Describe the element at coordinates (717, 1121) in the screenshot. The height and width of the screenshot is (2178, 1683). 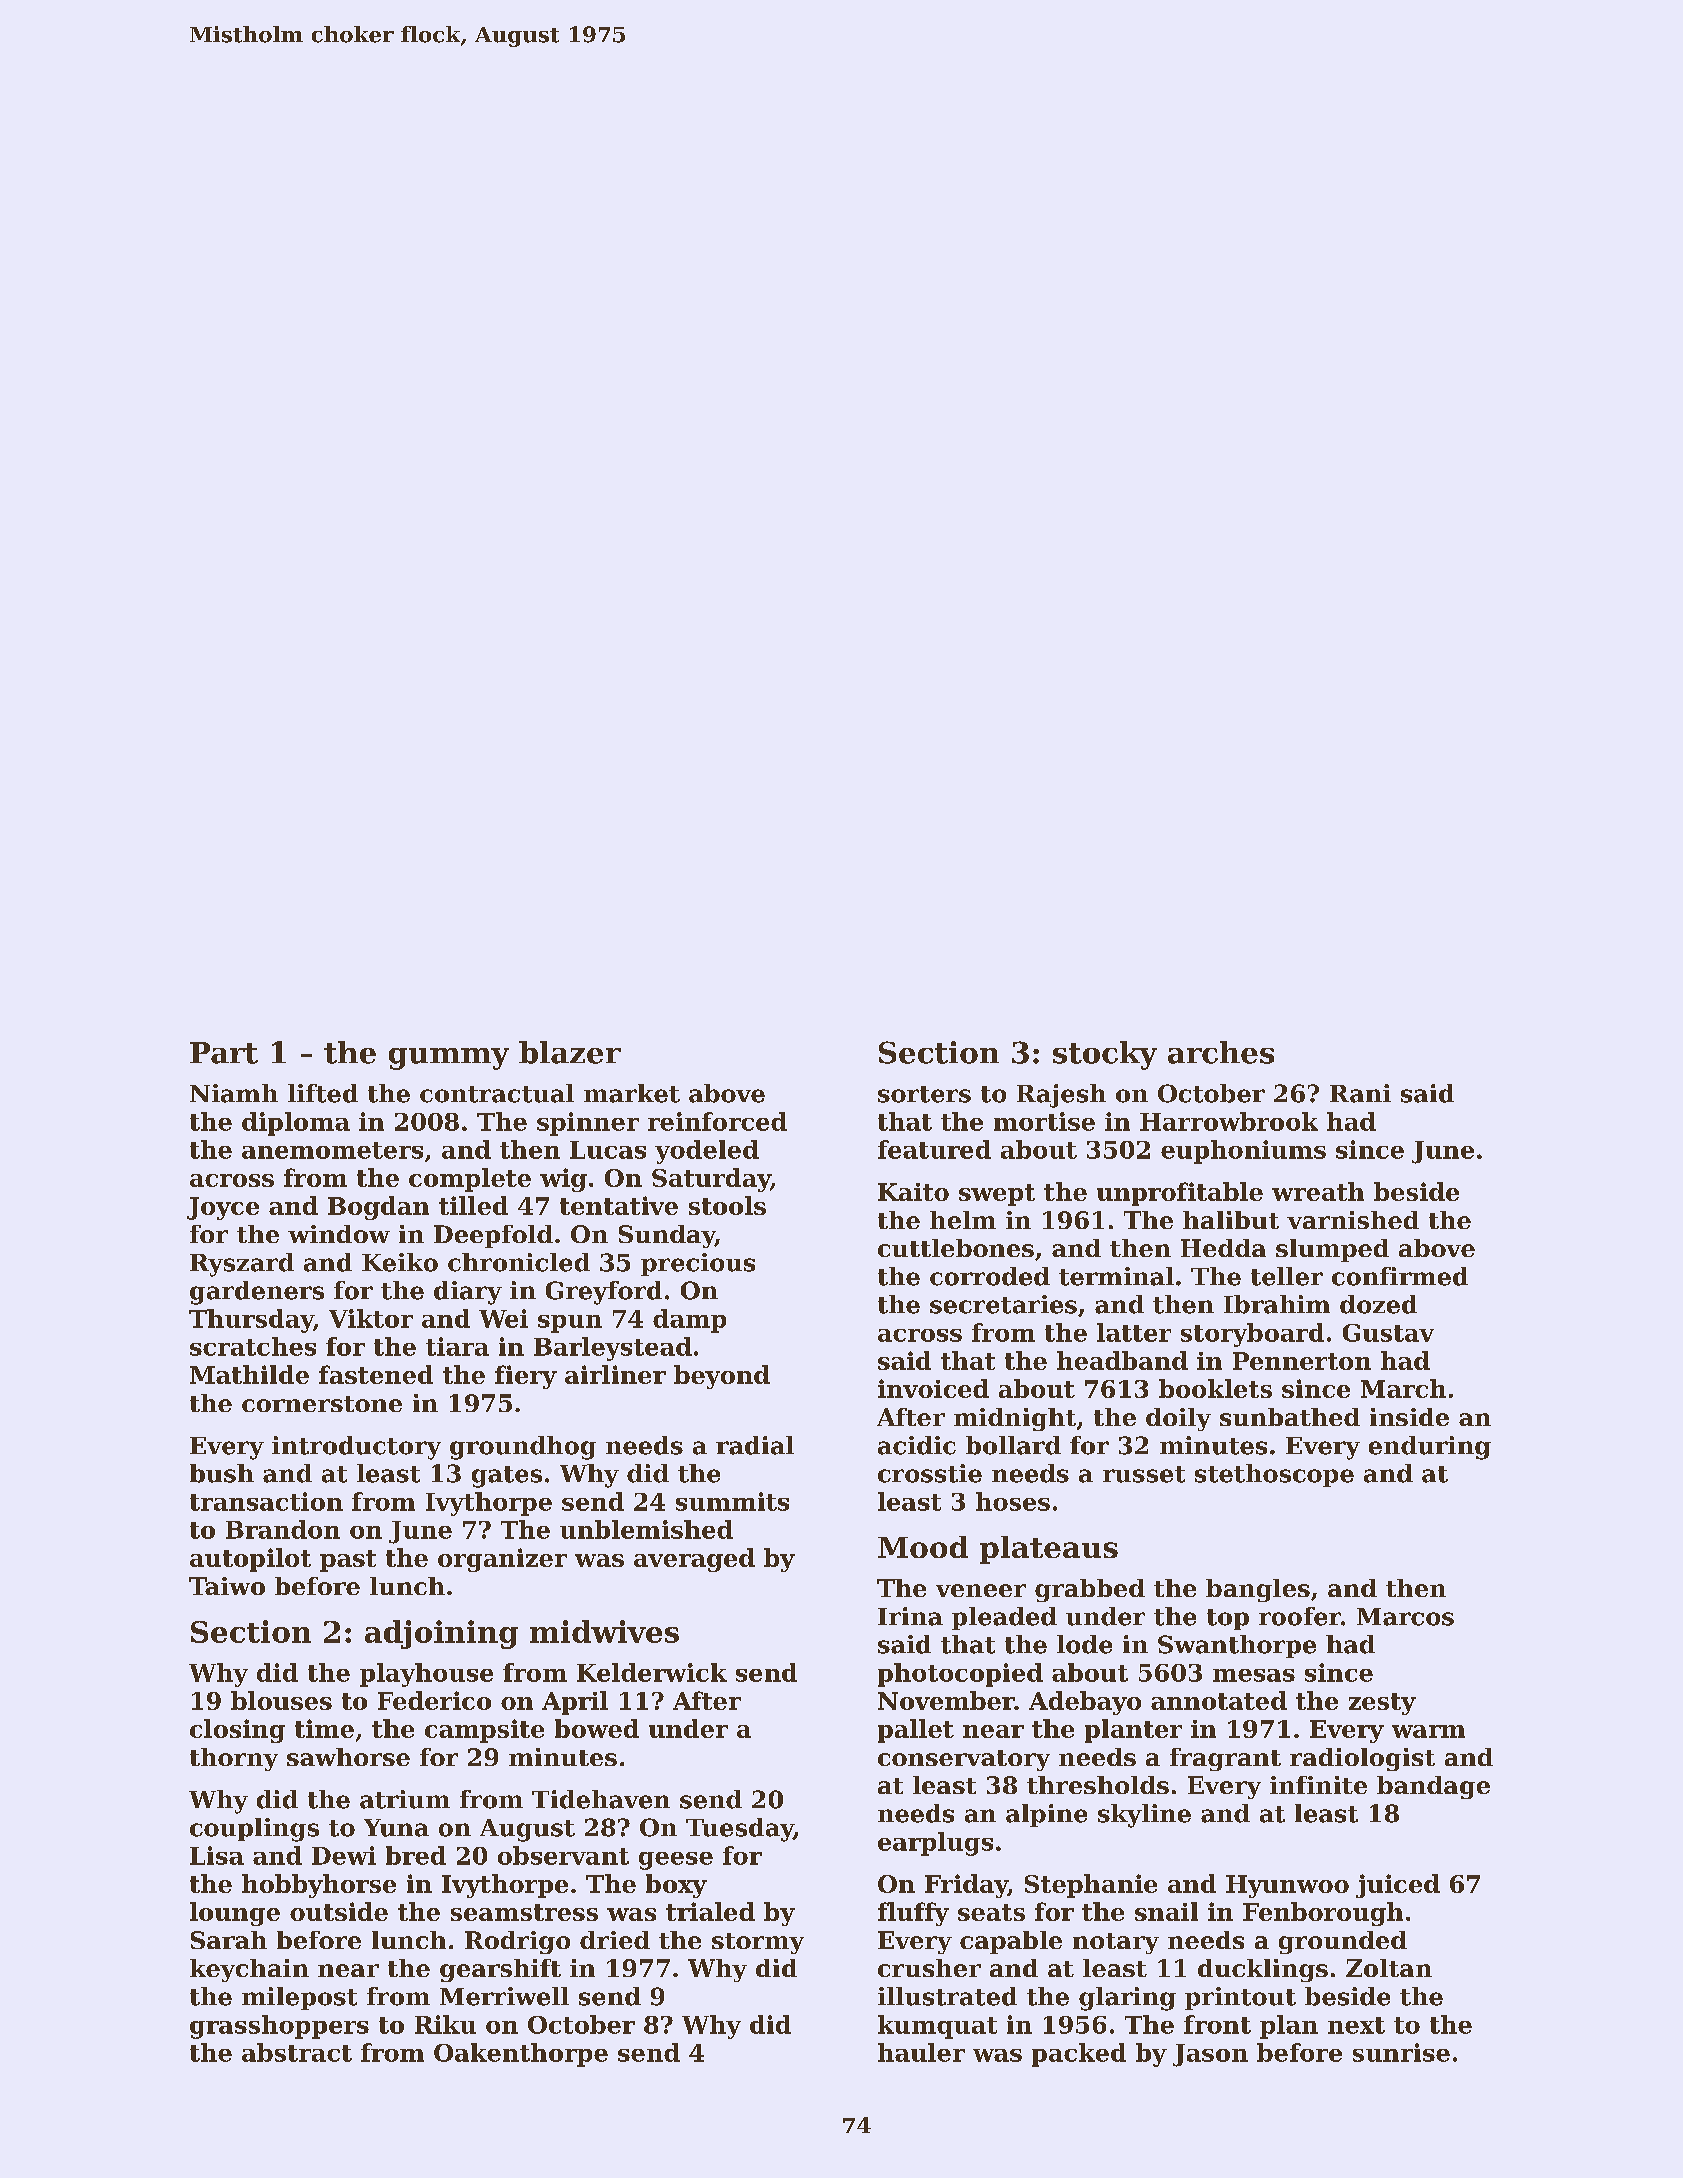
I see `reinforced` at that location.
